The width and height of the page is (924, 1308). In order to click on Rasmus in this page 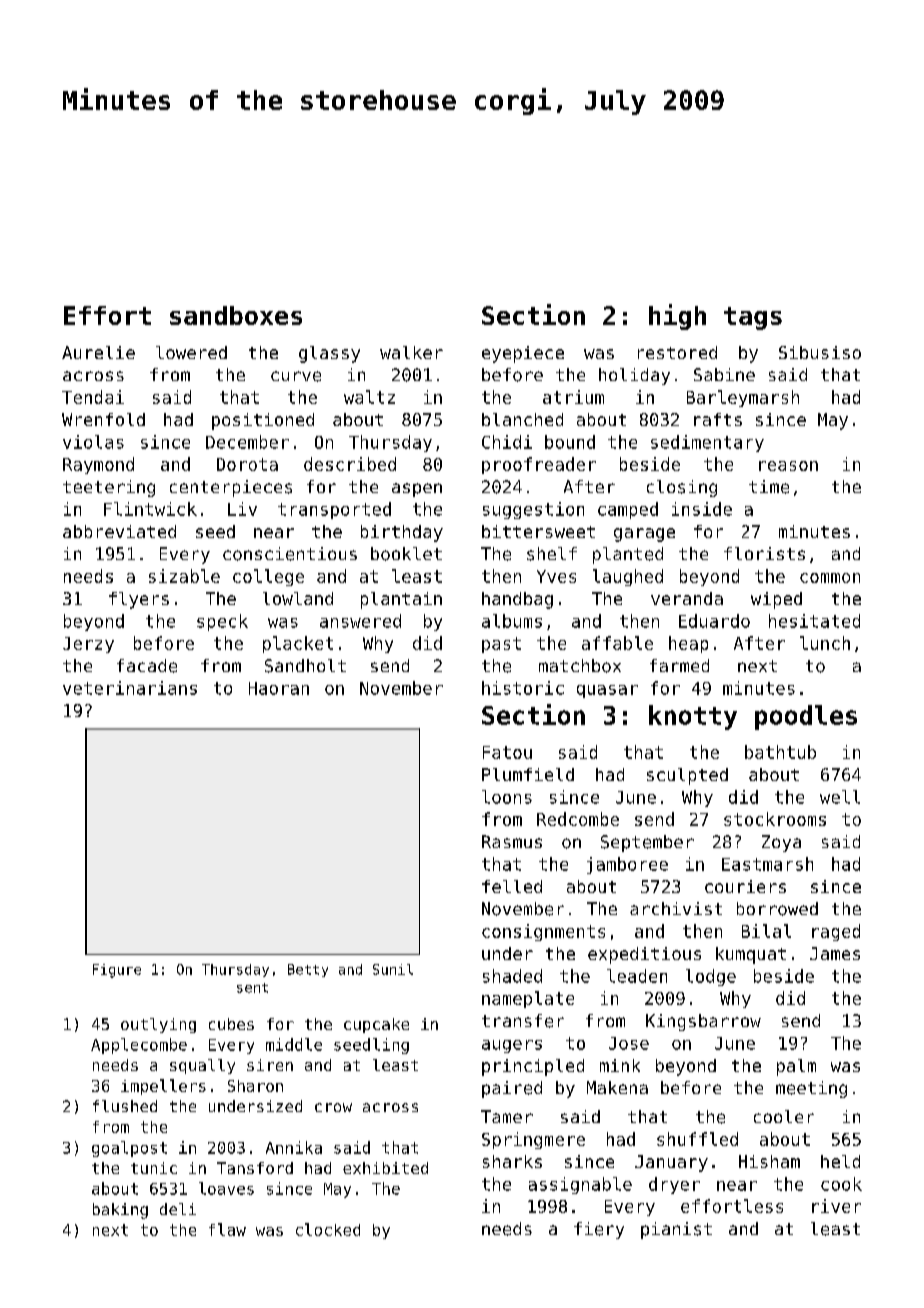, I will do `click(512, 841)`.
